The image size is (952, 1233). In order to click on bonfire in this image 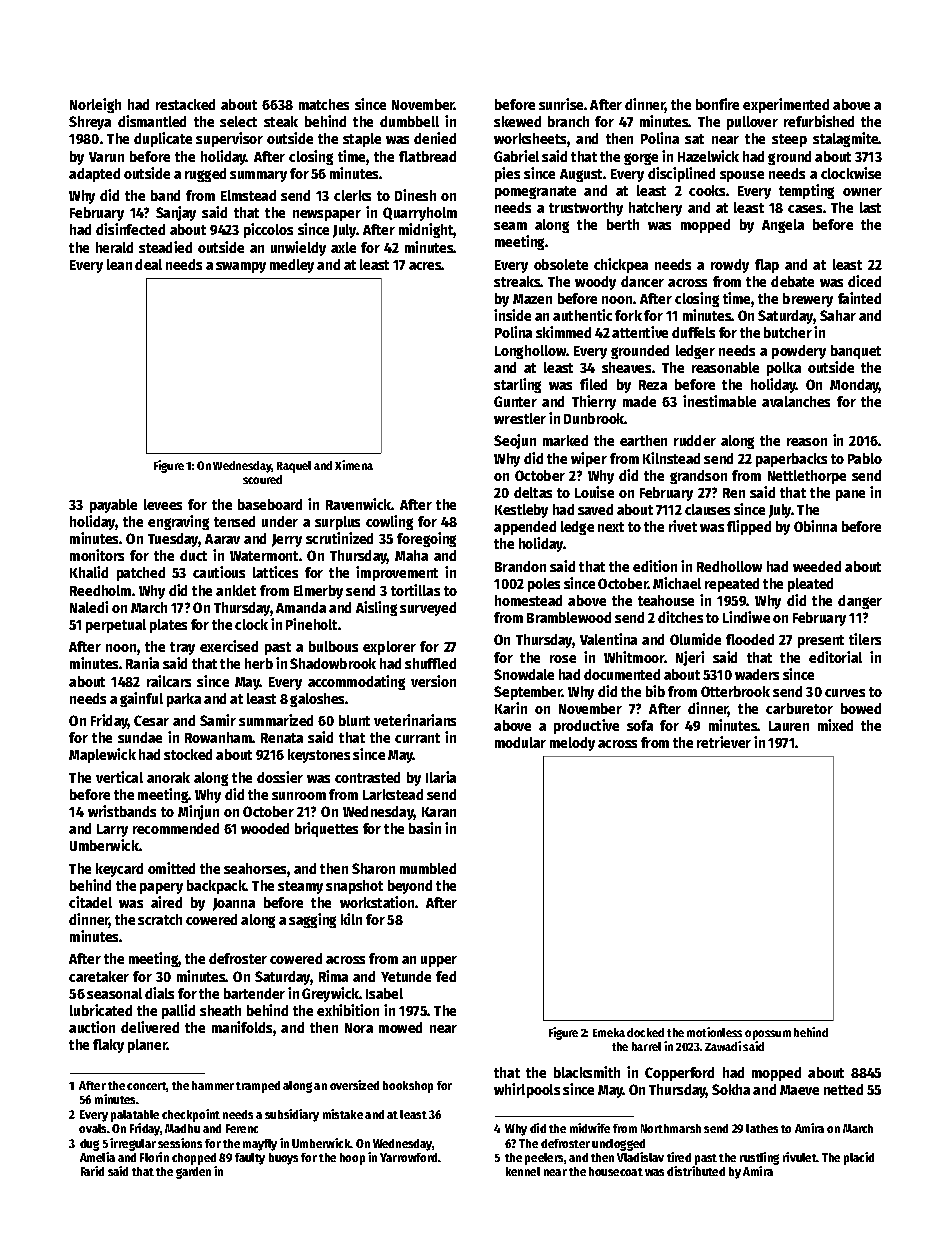, I will do `click(717, 104)`.
